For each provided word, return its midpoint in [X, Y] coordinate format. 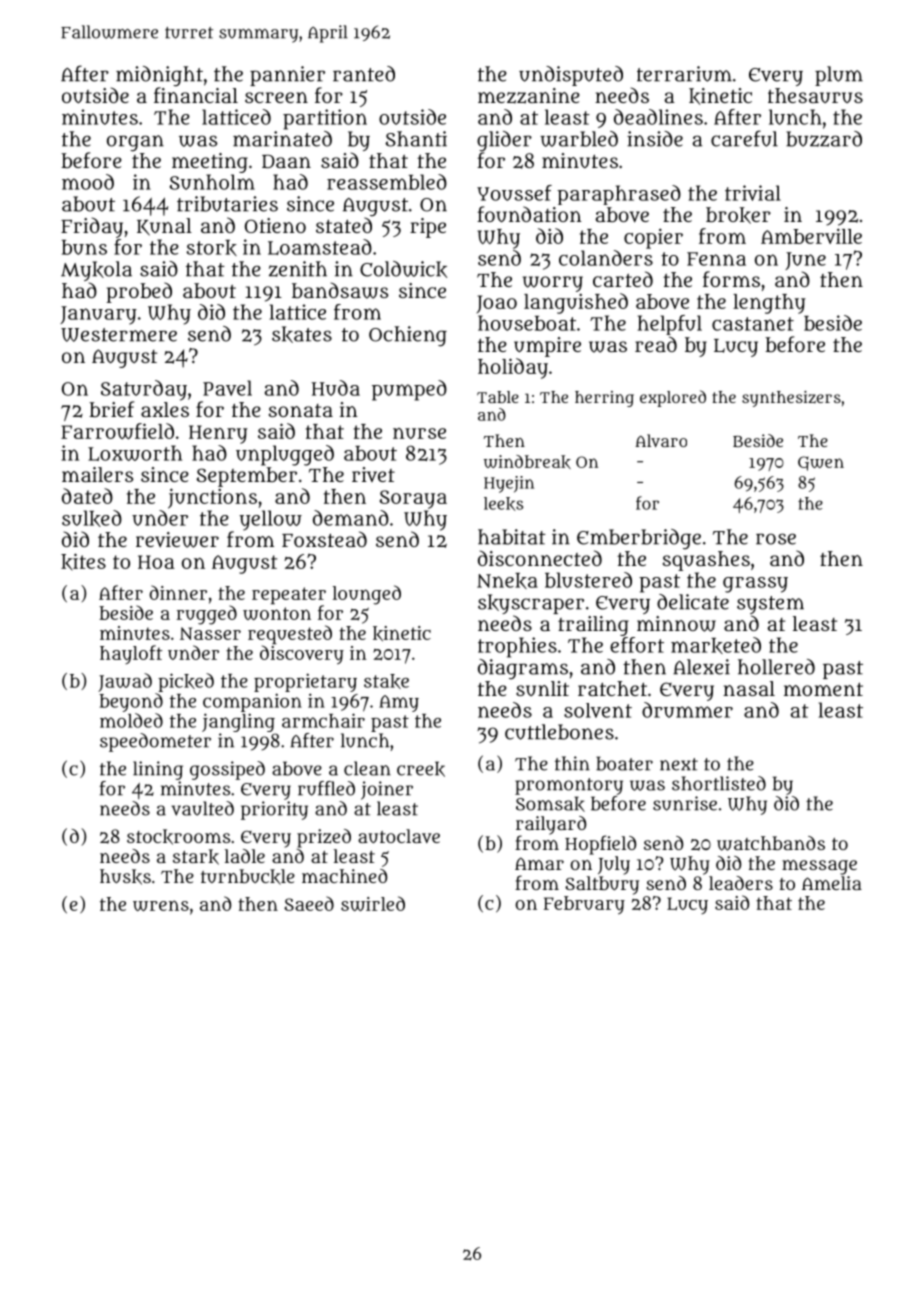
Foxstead [324, 539]
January [98, 315]
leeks [503, 504]
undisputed [571, 76]
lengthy [769, 304]
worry [553, 284]
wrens [161, 905]
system [770, 605]
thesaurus [815, 95]
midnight [159, 76]
